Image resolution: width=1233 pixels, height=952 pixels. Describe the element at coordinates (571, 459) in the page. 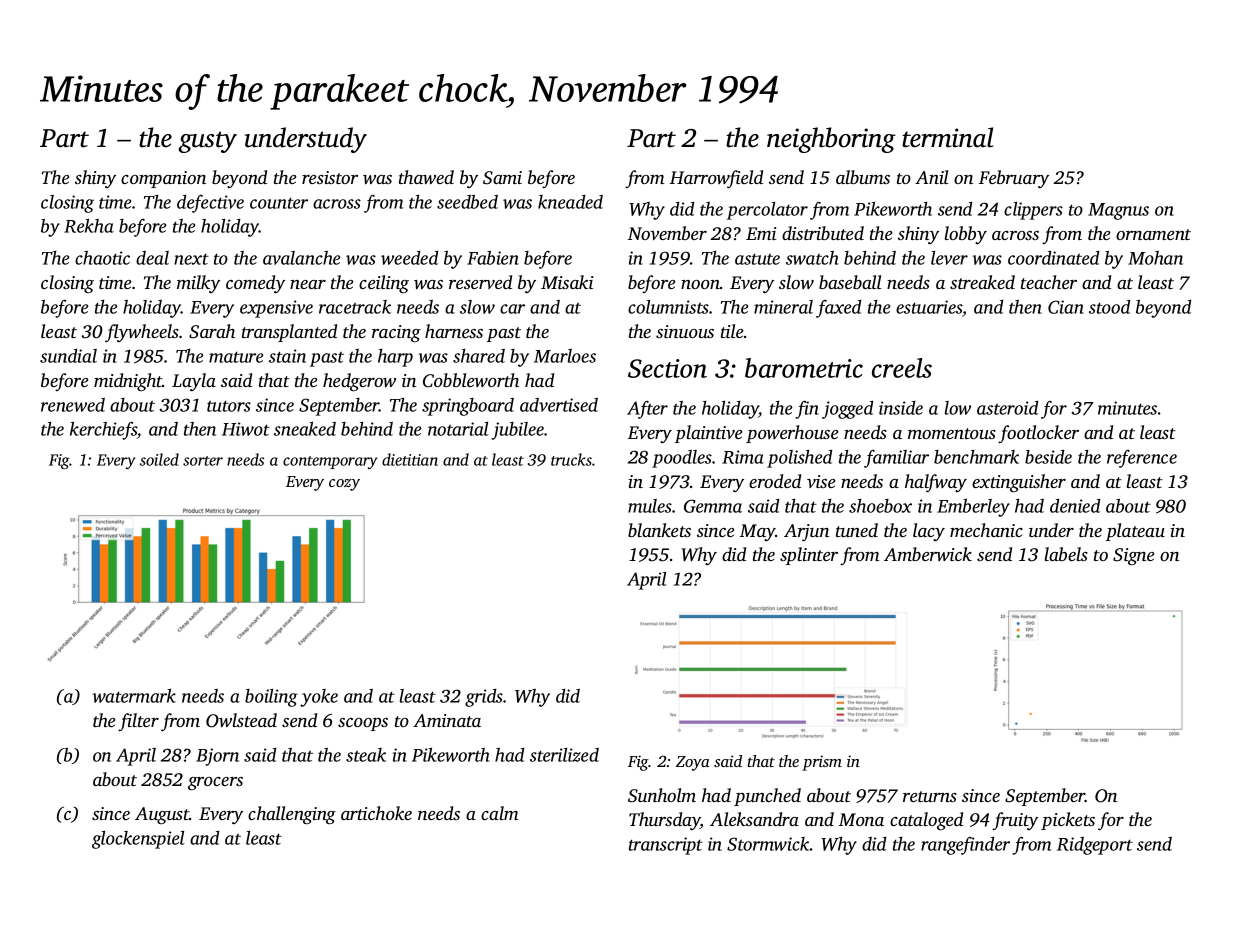

I see `trucks` at that location.
